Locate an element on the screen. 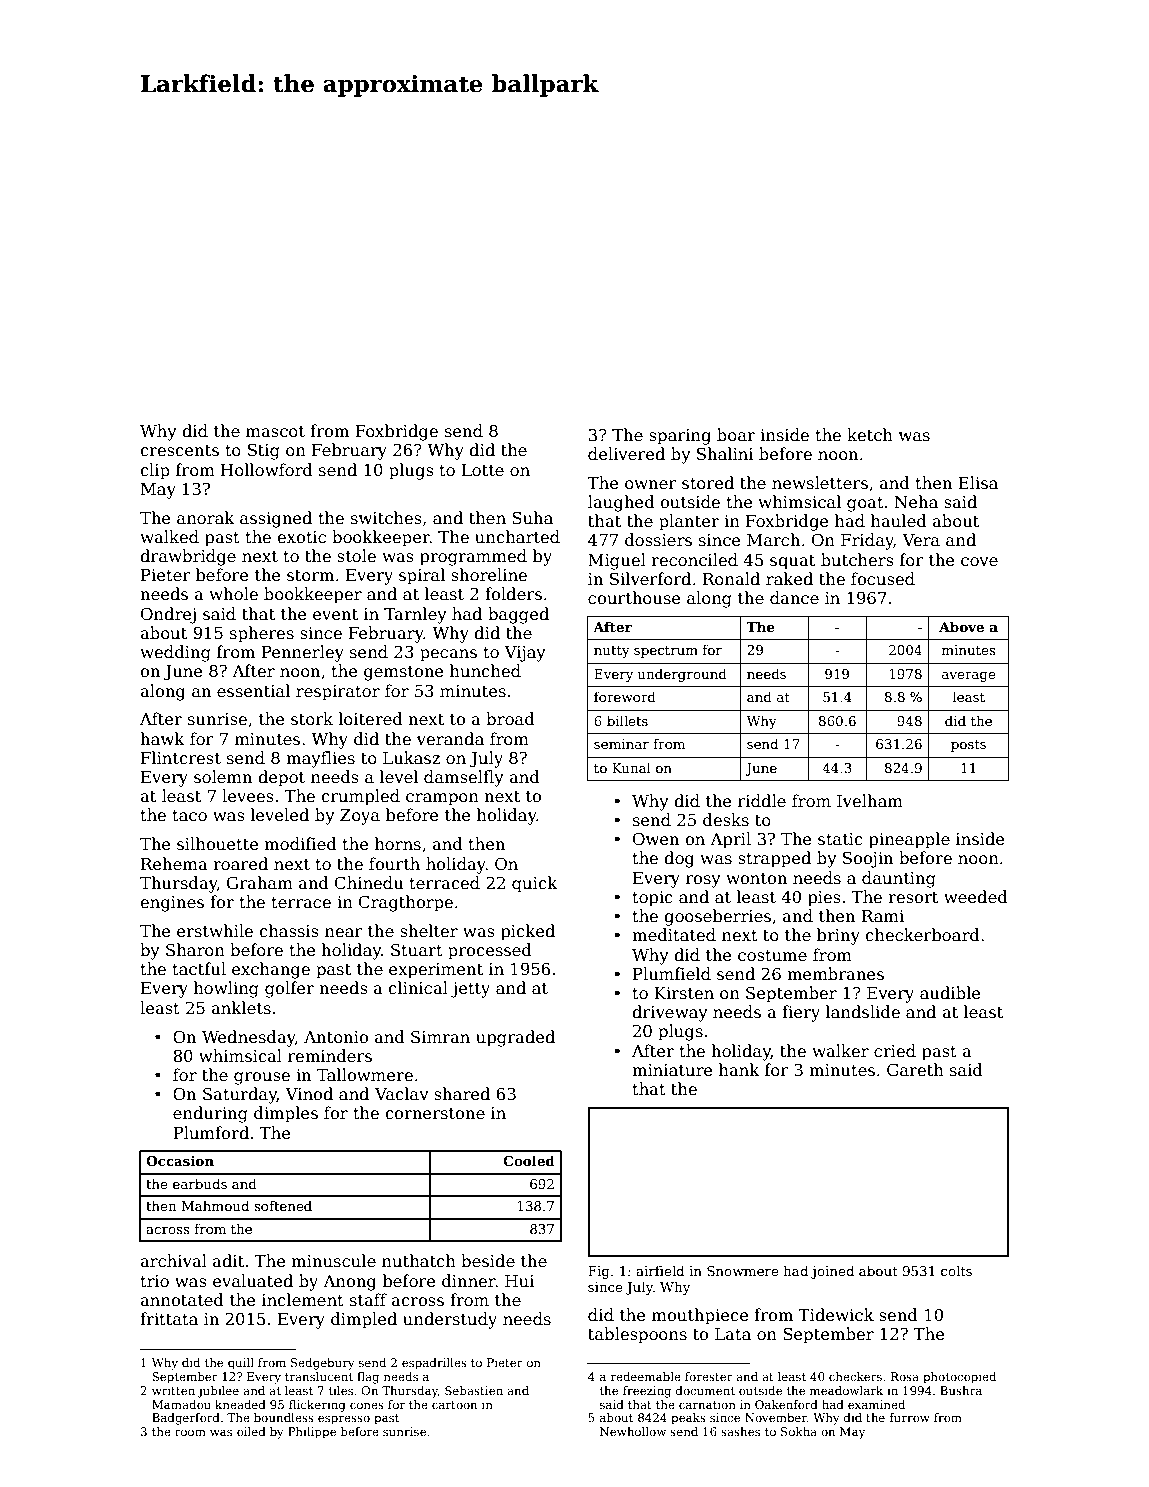 The width and height of the screenshot is (1149, 1487). Saturday is located at coordinates (240, 1095).
